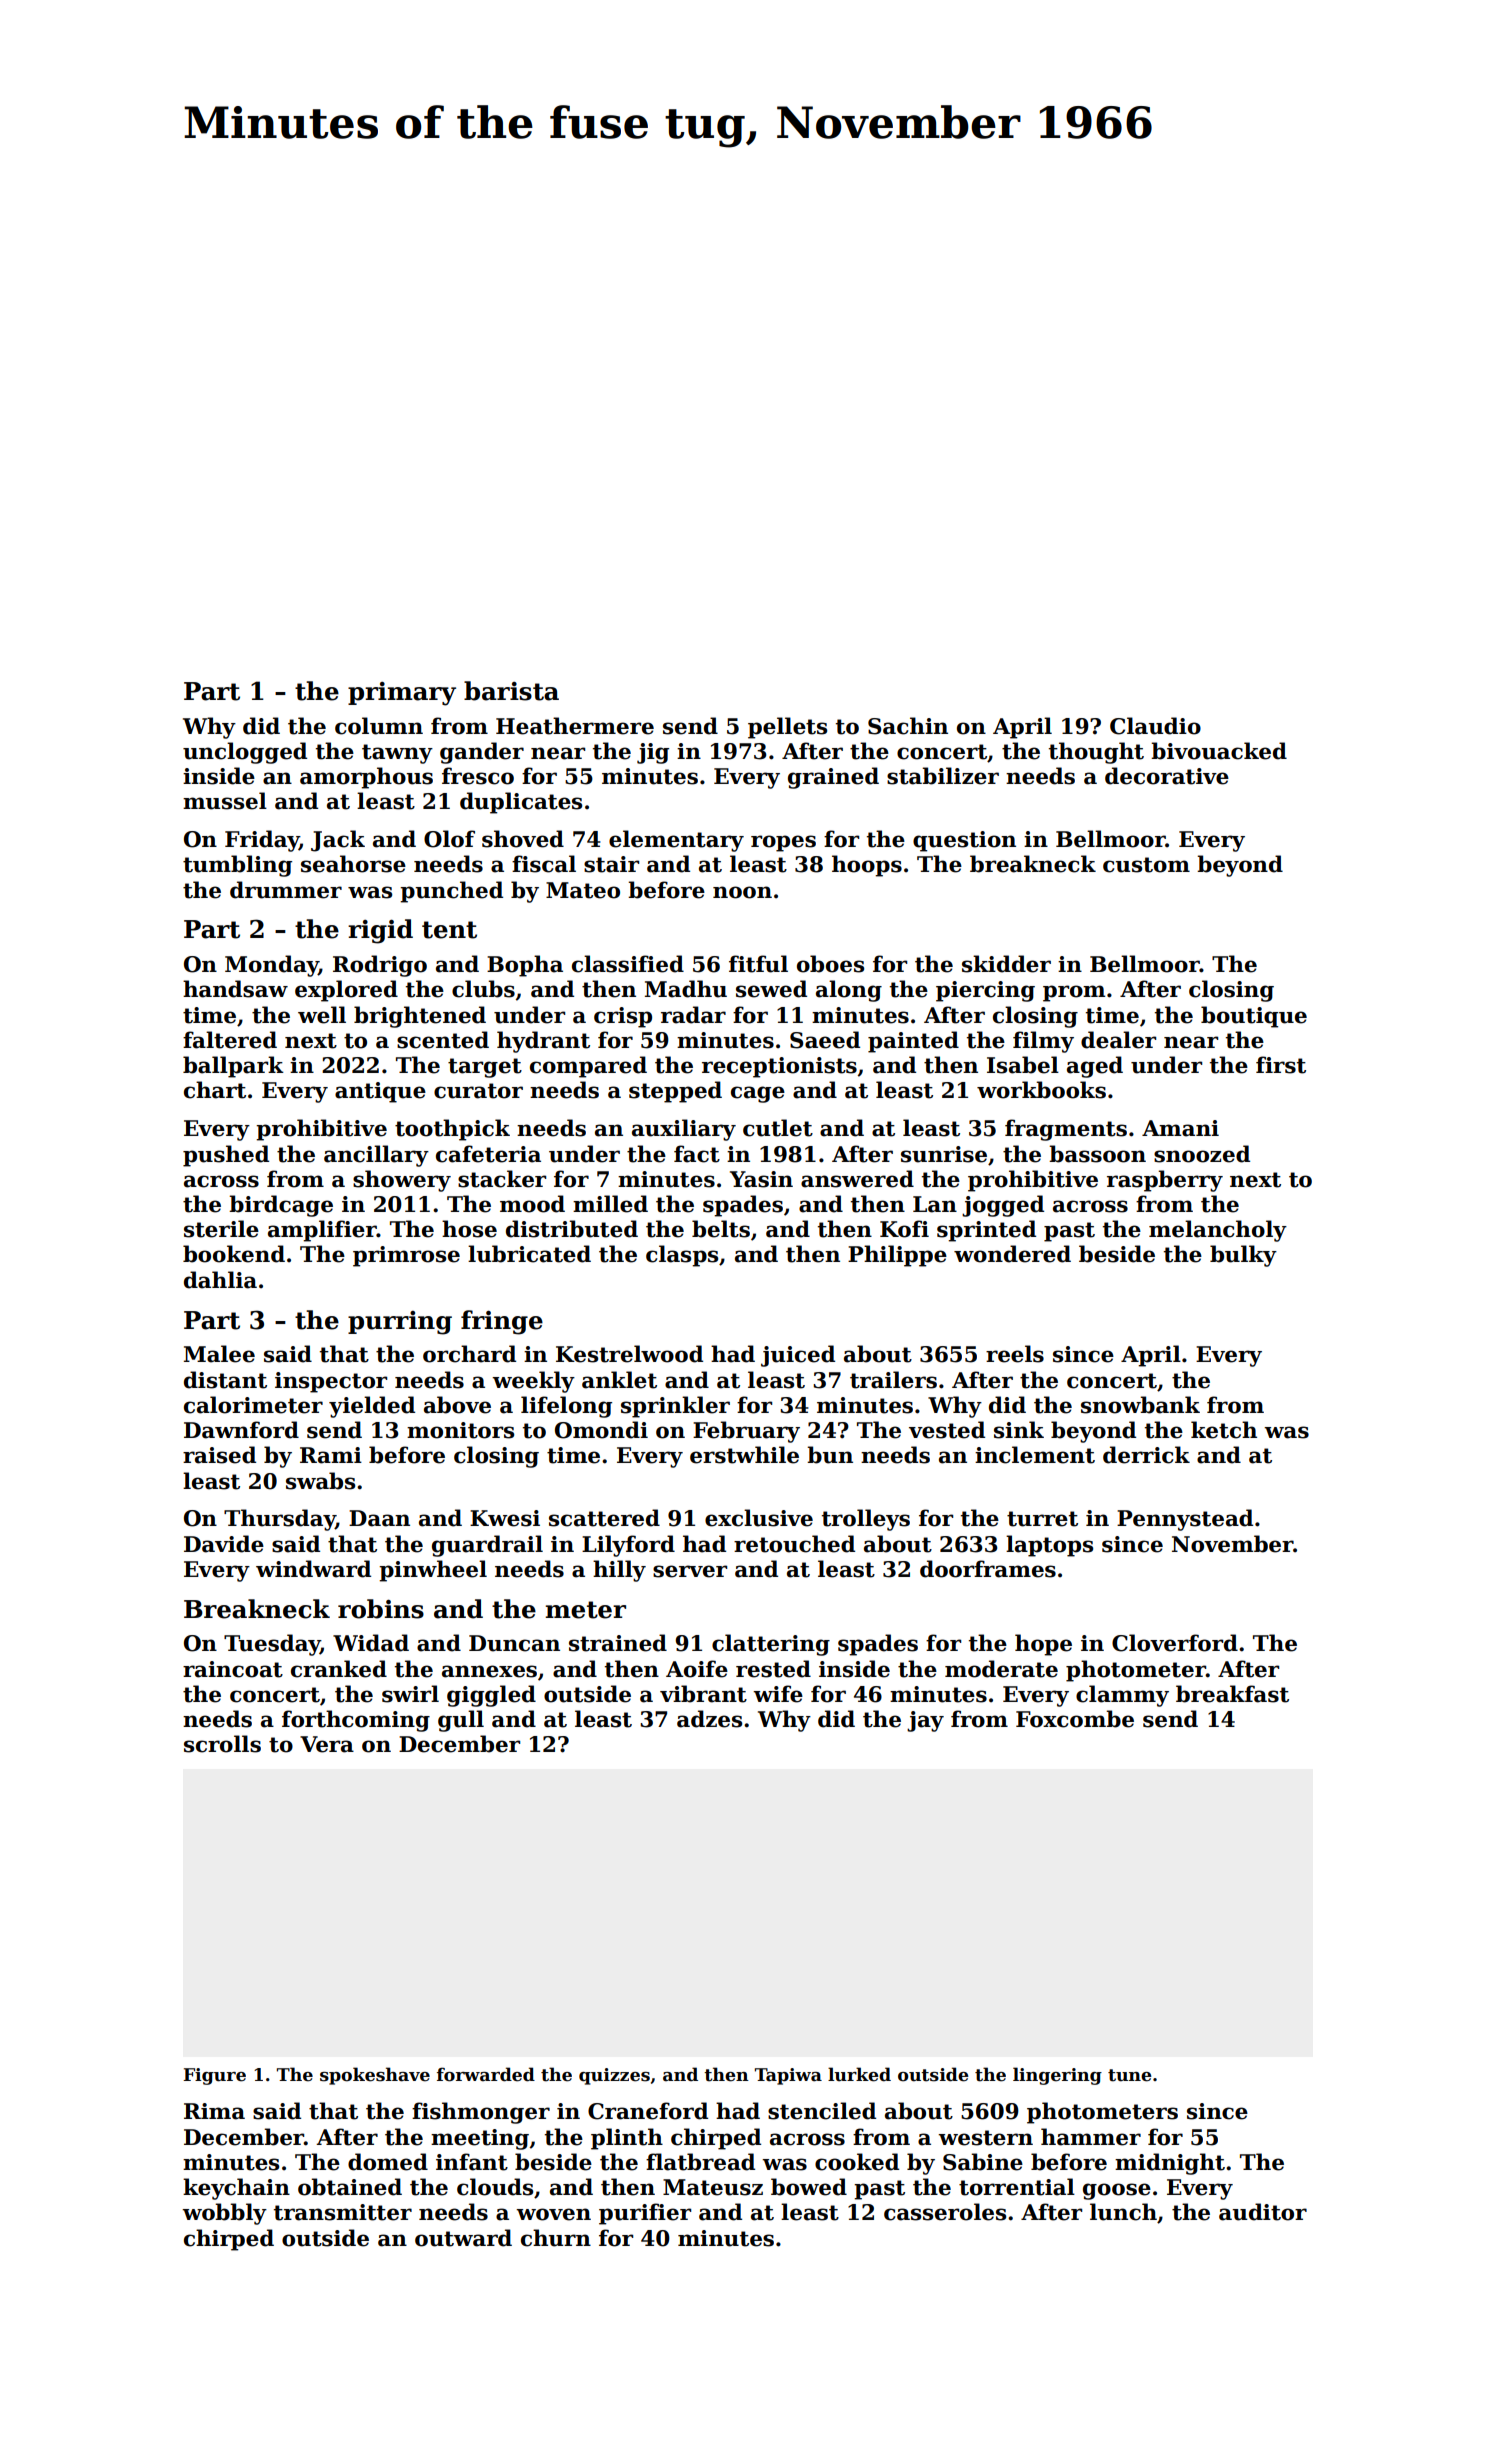 This document has width=1496, height=2464. What do you see at coordinates (1006, 964) in the document?
I see `skidder` at bounding box center [1006, 964].
